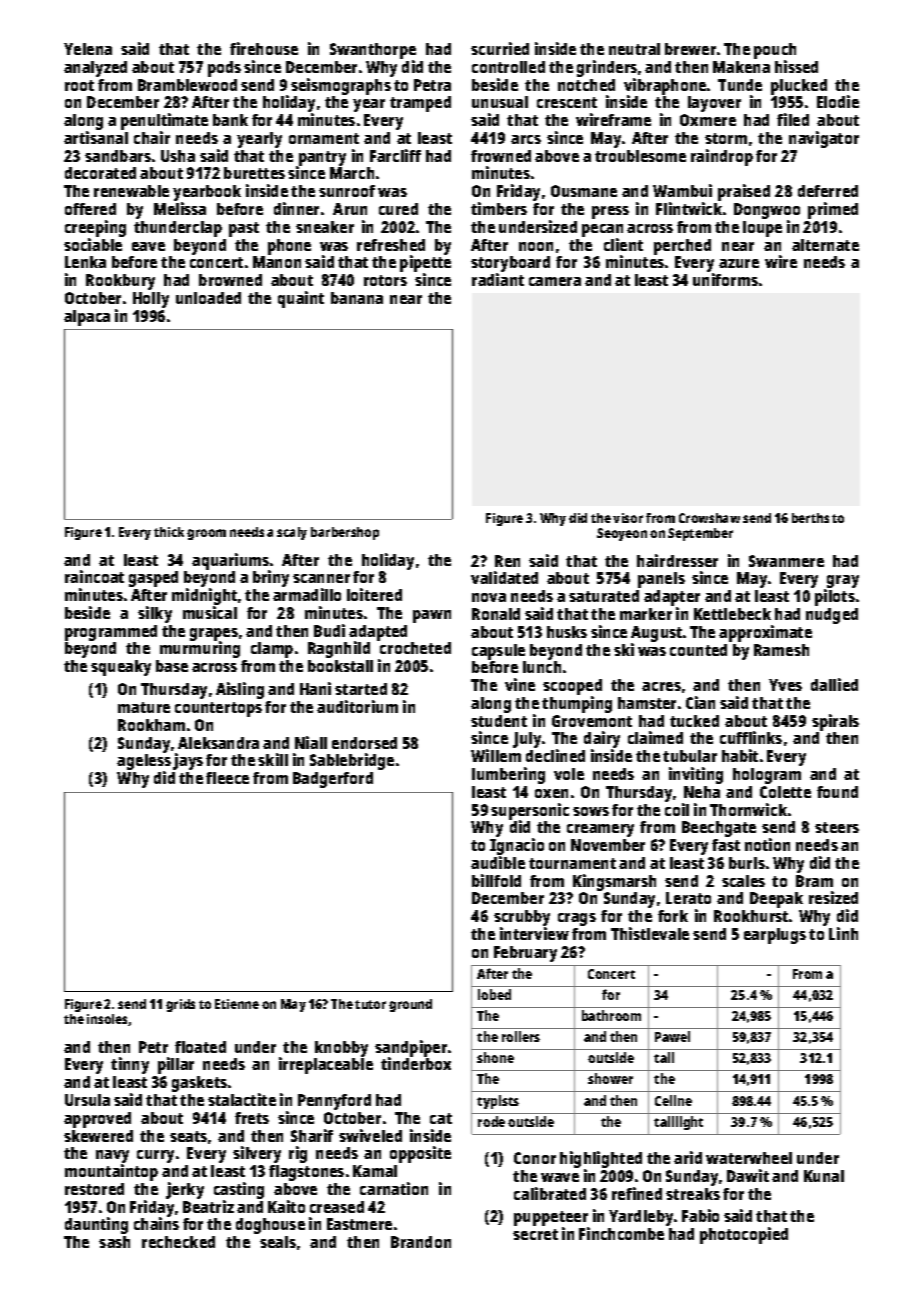 Image resolution: width=924 pixels, height=1308 pixels. Describe the element at coordinates (278, 1242) in the image. I see `seals` at that location.
